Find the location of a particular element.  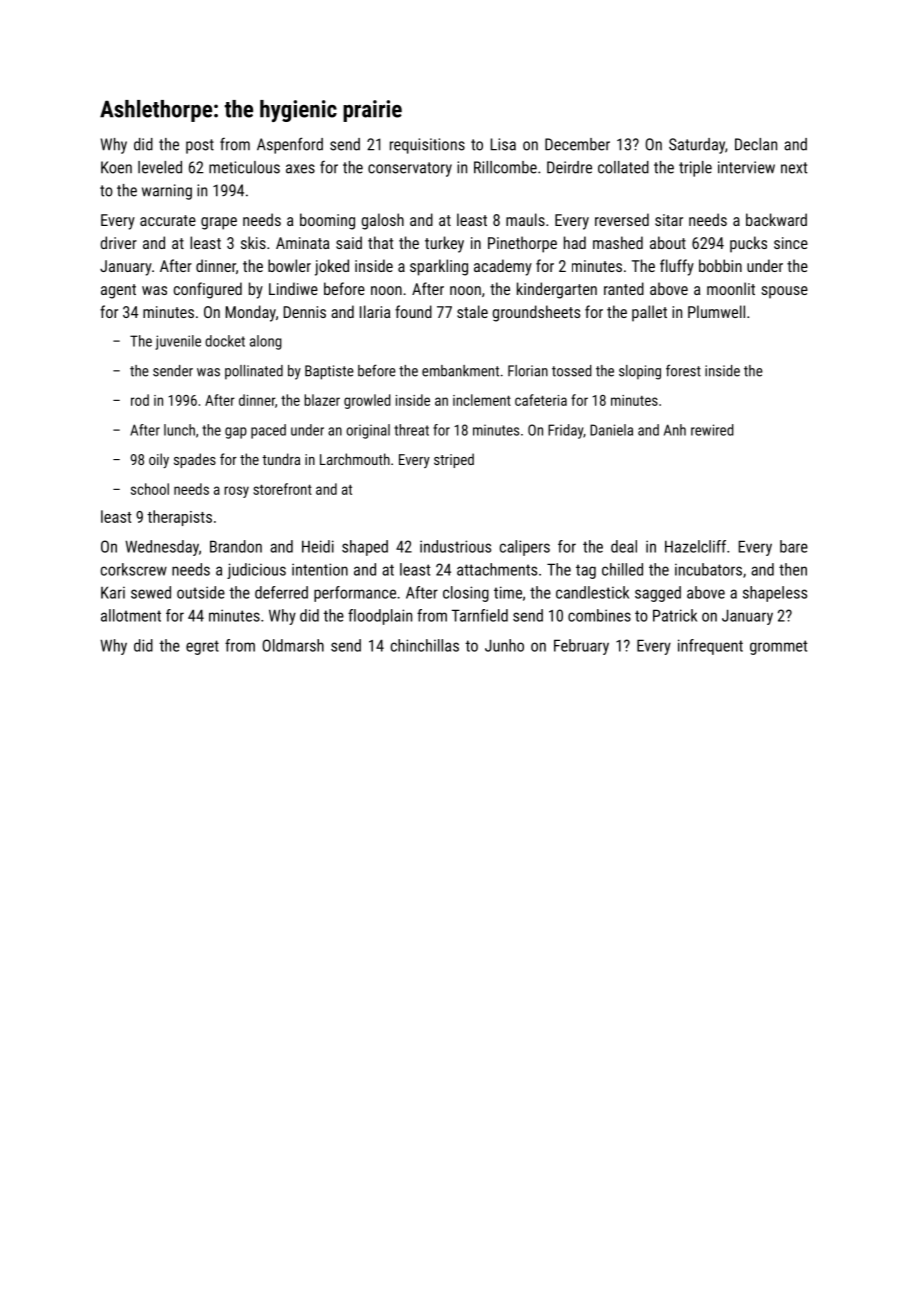

Lindiwe is located at coordinates (293, 288).
